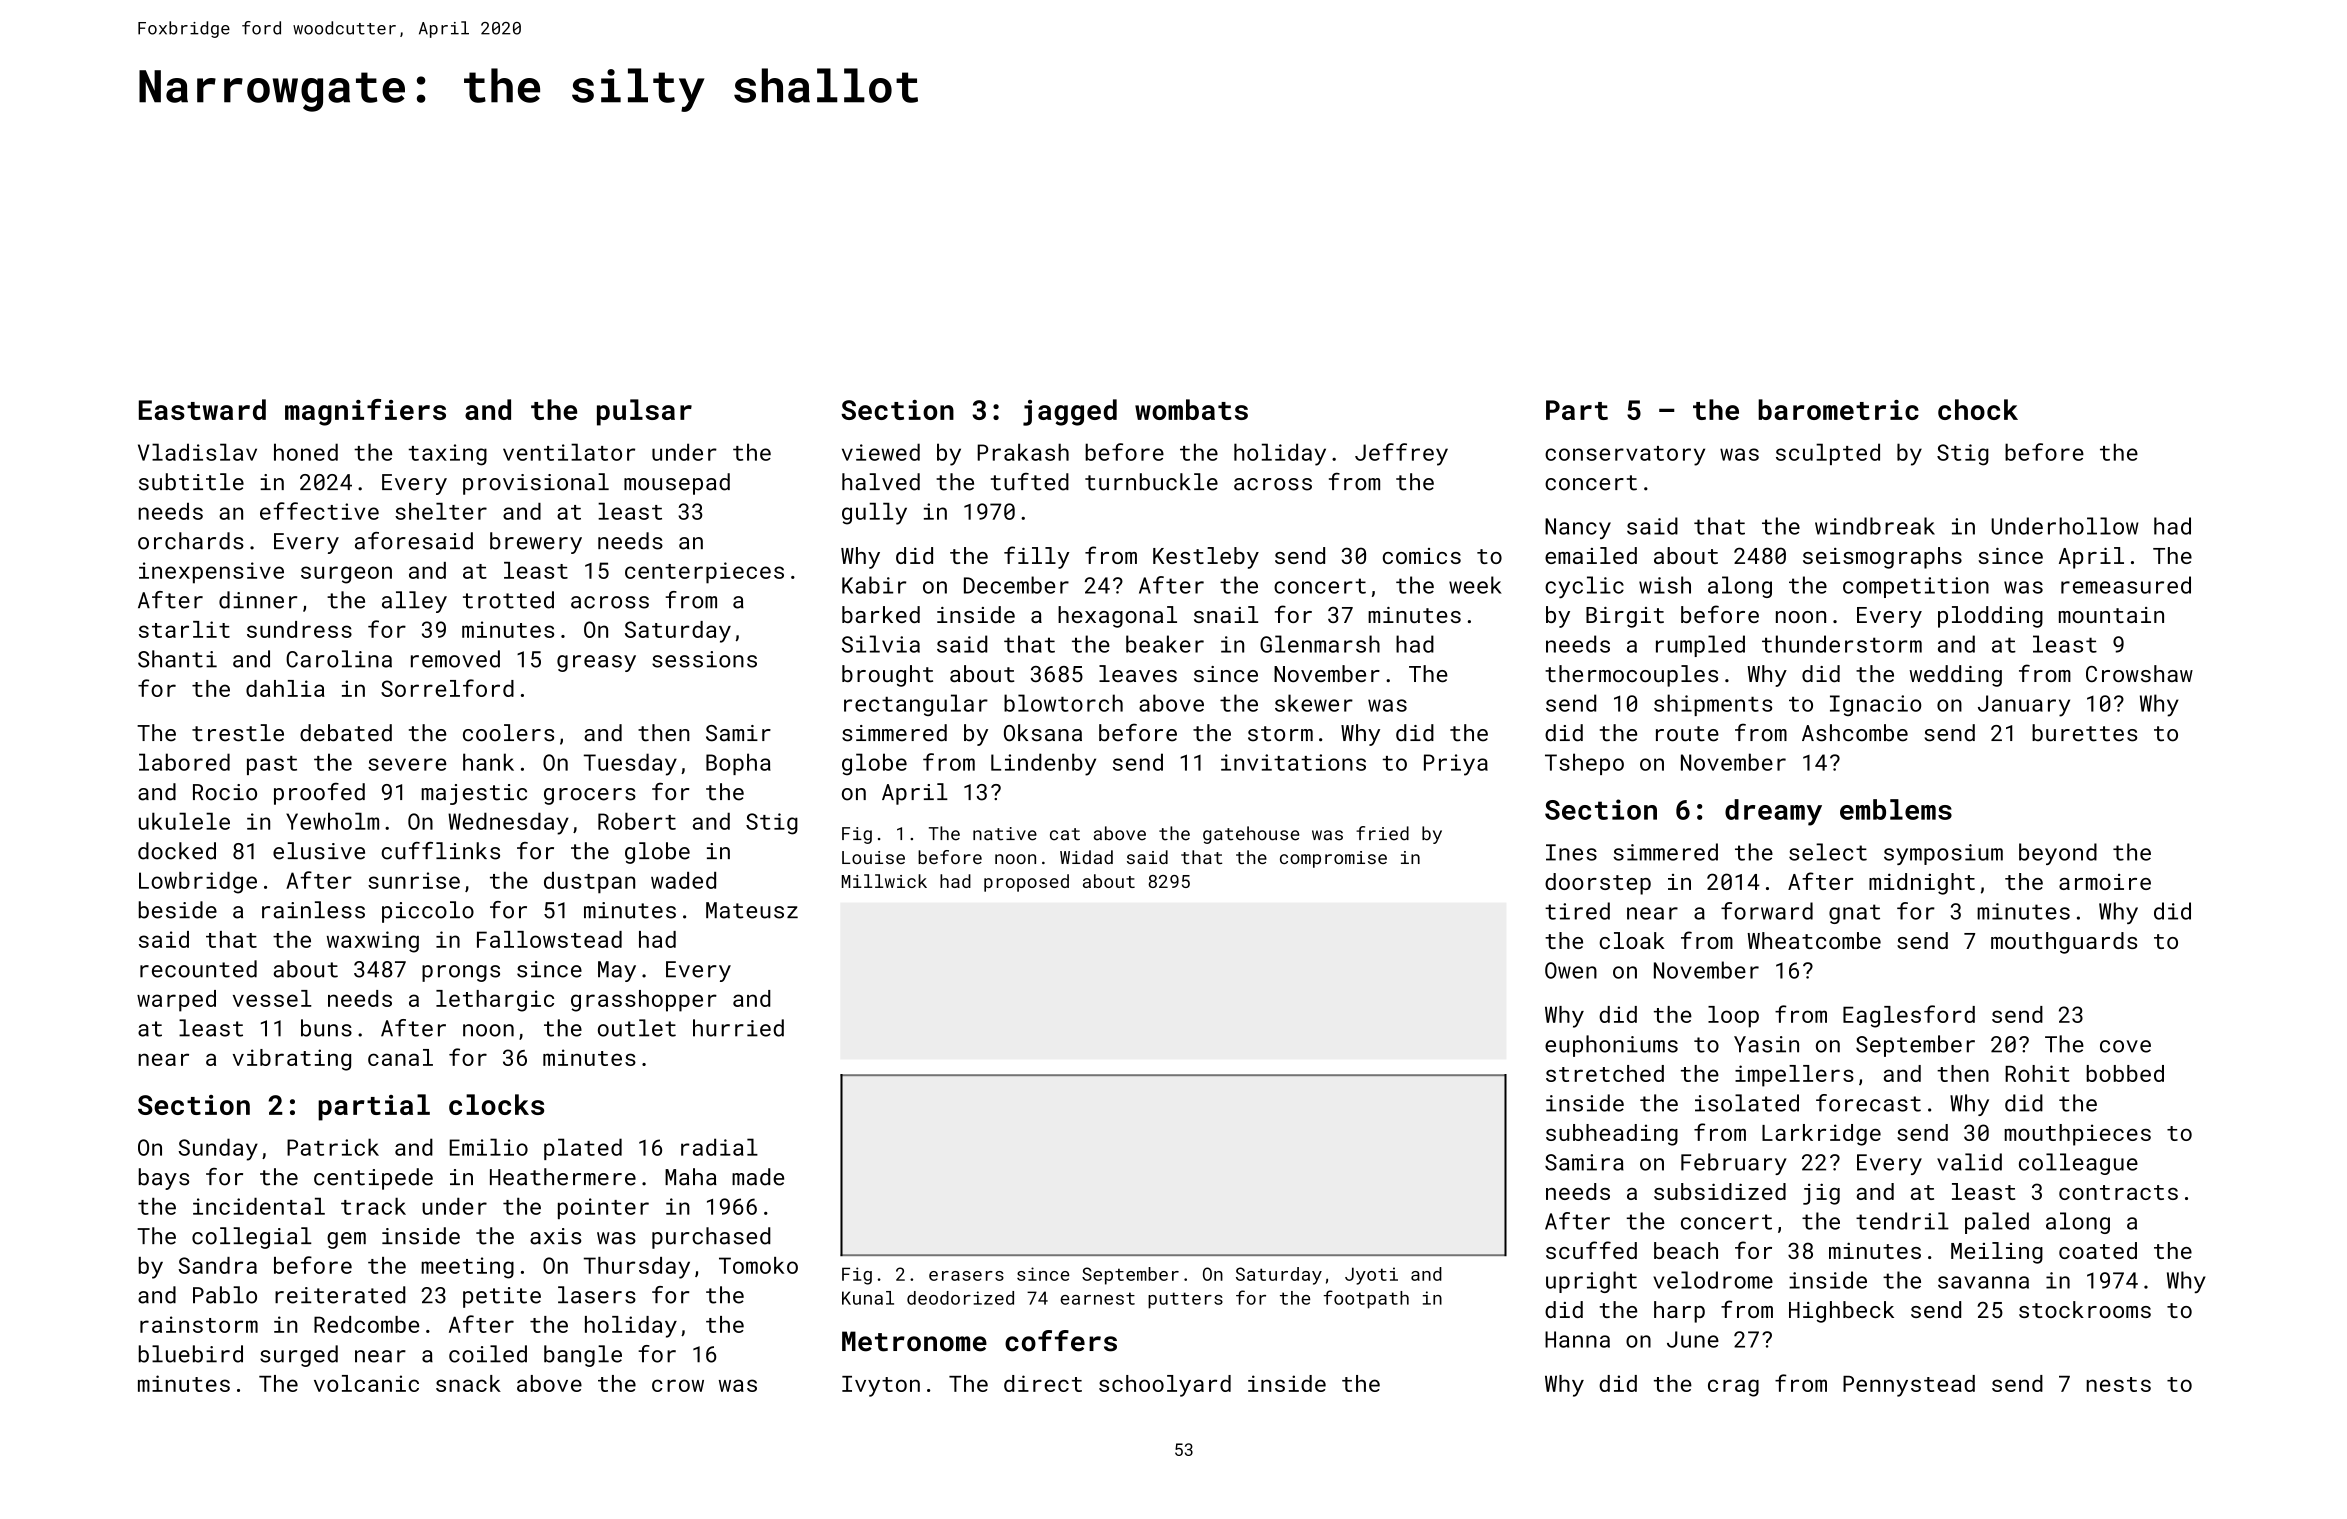 This screenshot has height=1519, width=2347. I want to click on nests, so click(2118, 1384).
